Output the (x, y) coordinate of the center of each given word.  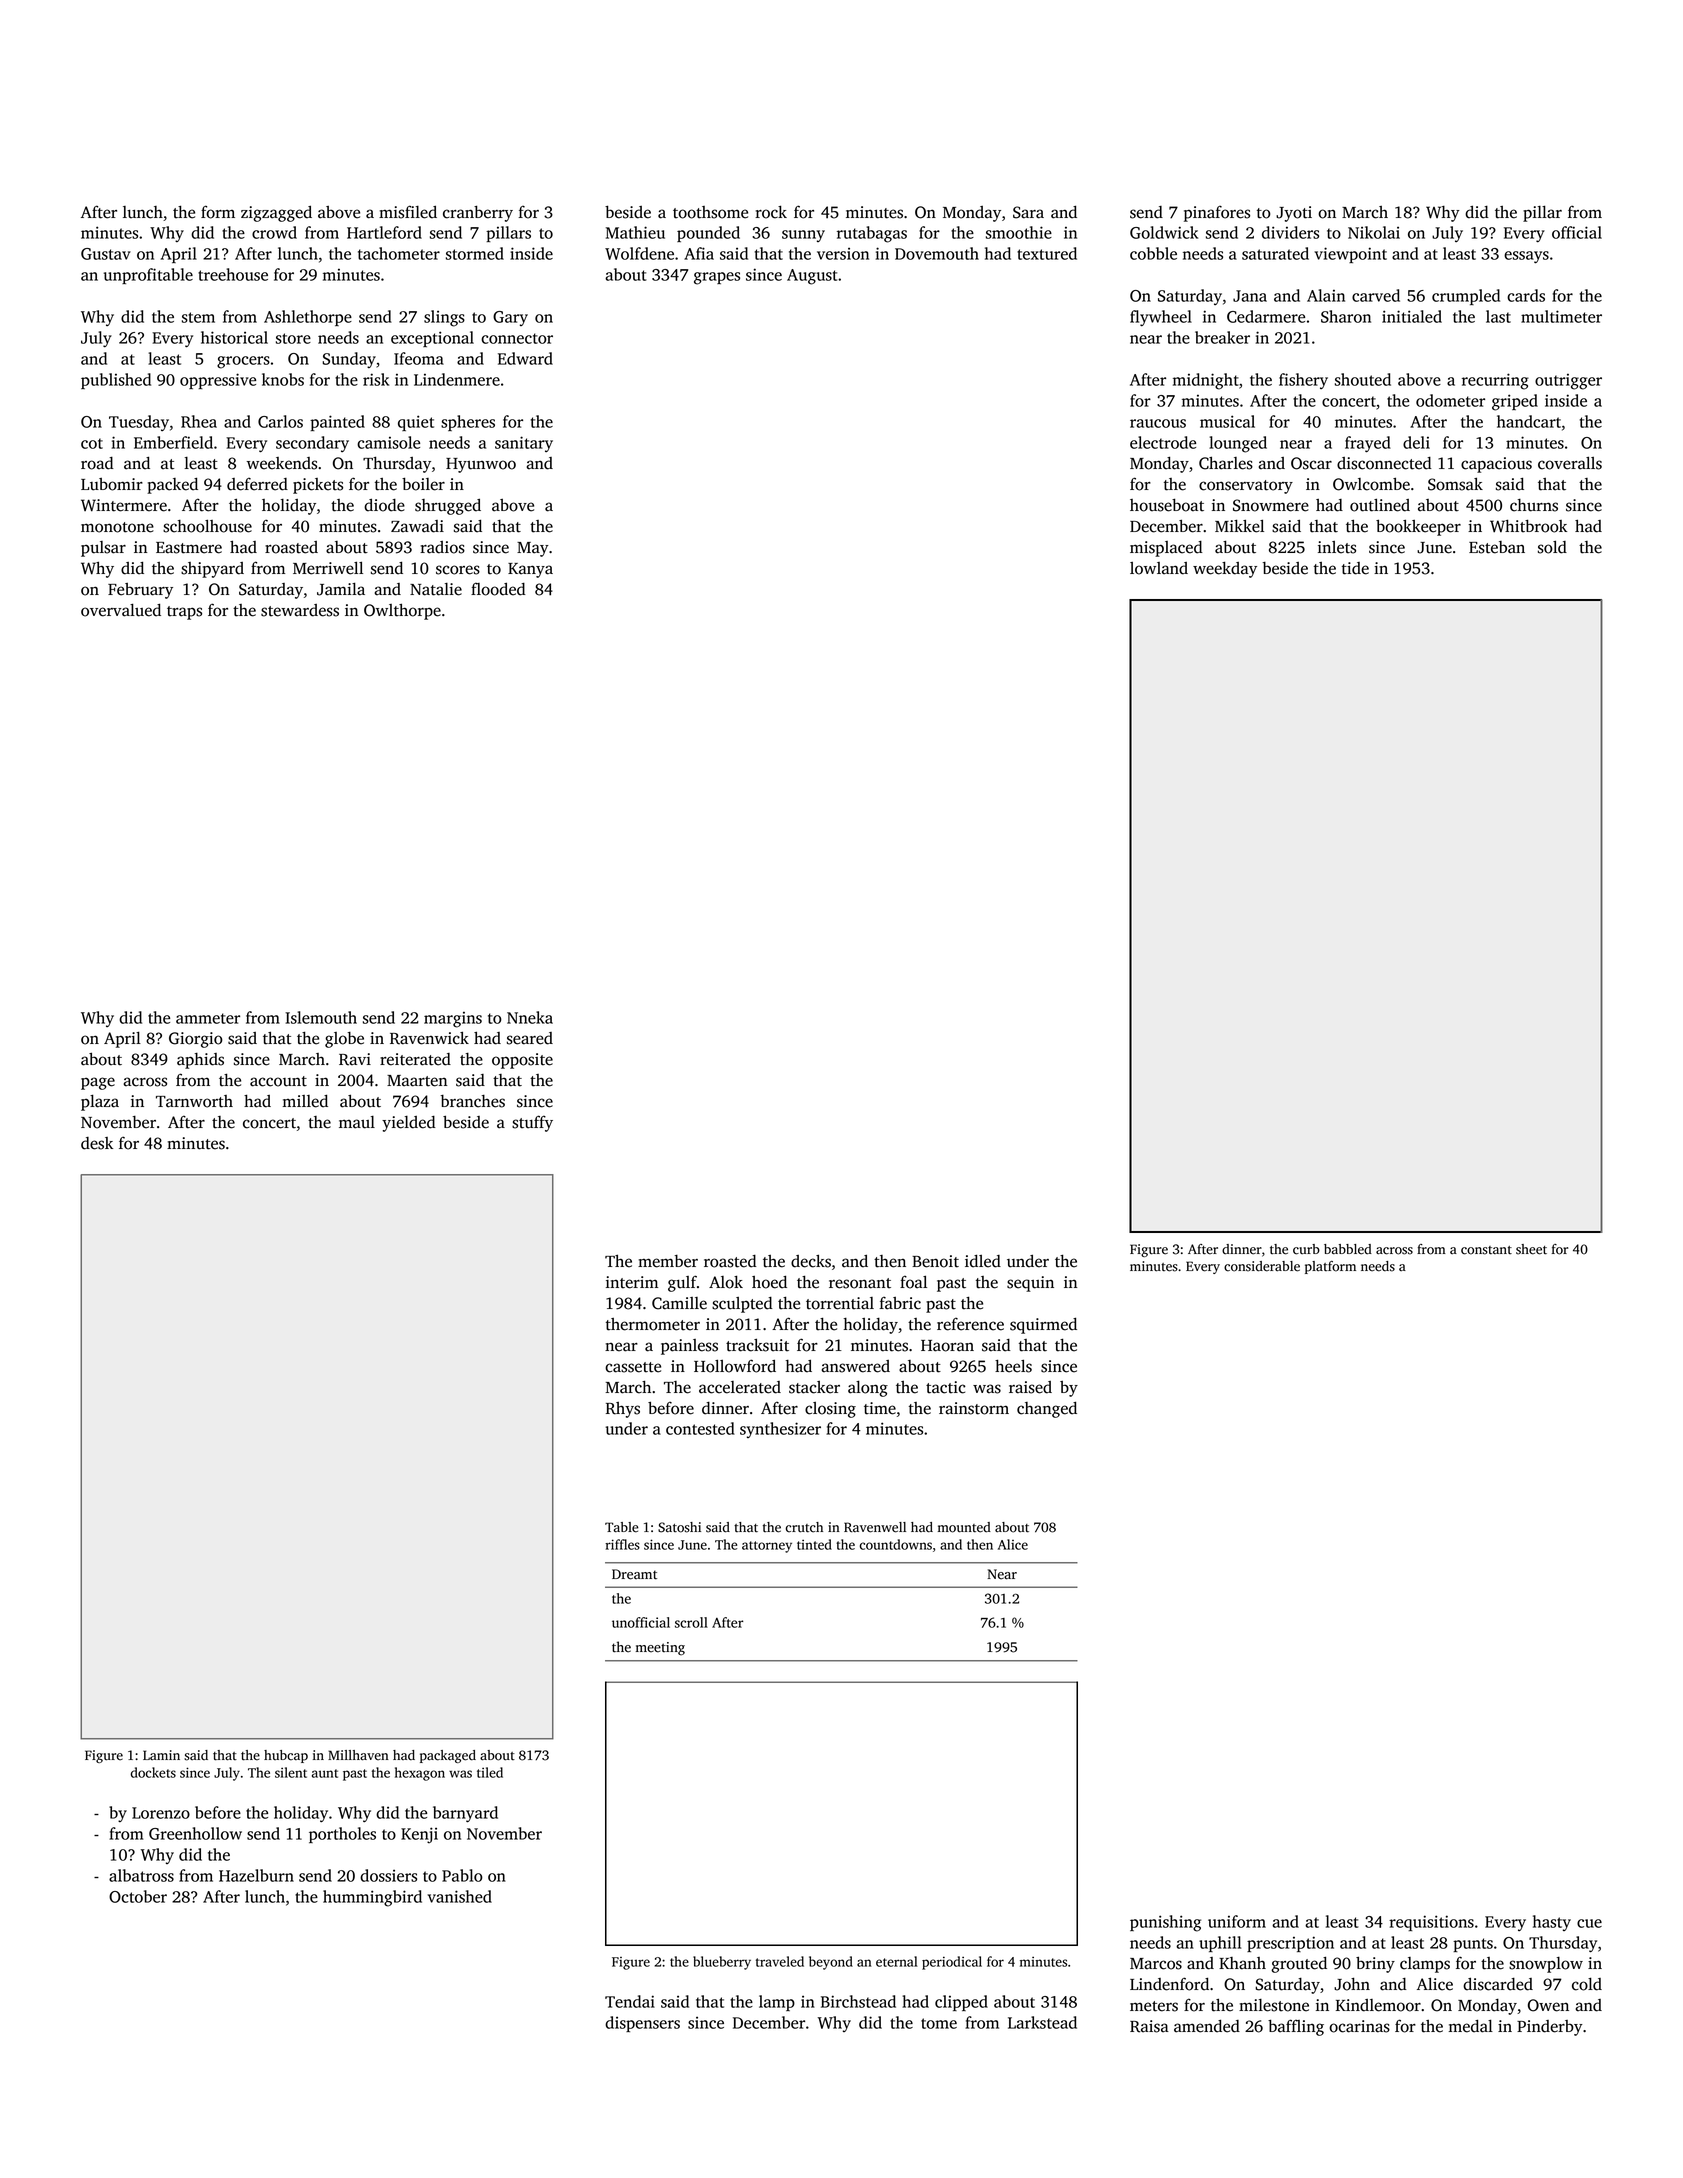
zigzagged (276, 214)
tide (1355, 568)
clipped (961, 2003)
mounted (964, 1527)
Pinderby (1550, 2028)
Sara (1028, 212)
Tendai (630, 2001)
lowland (1159, 568)
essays (1526, 257)
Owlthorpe (402, 611)
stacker (814, 1387)
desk (97, 1143)
